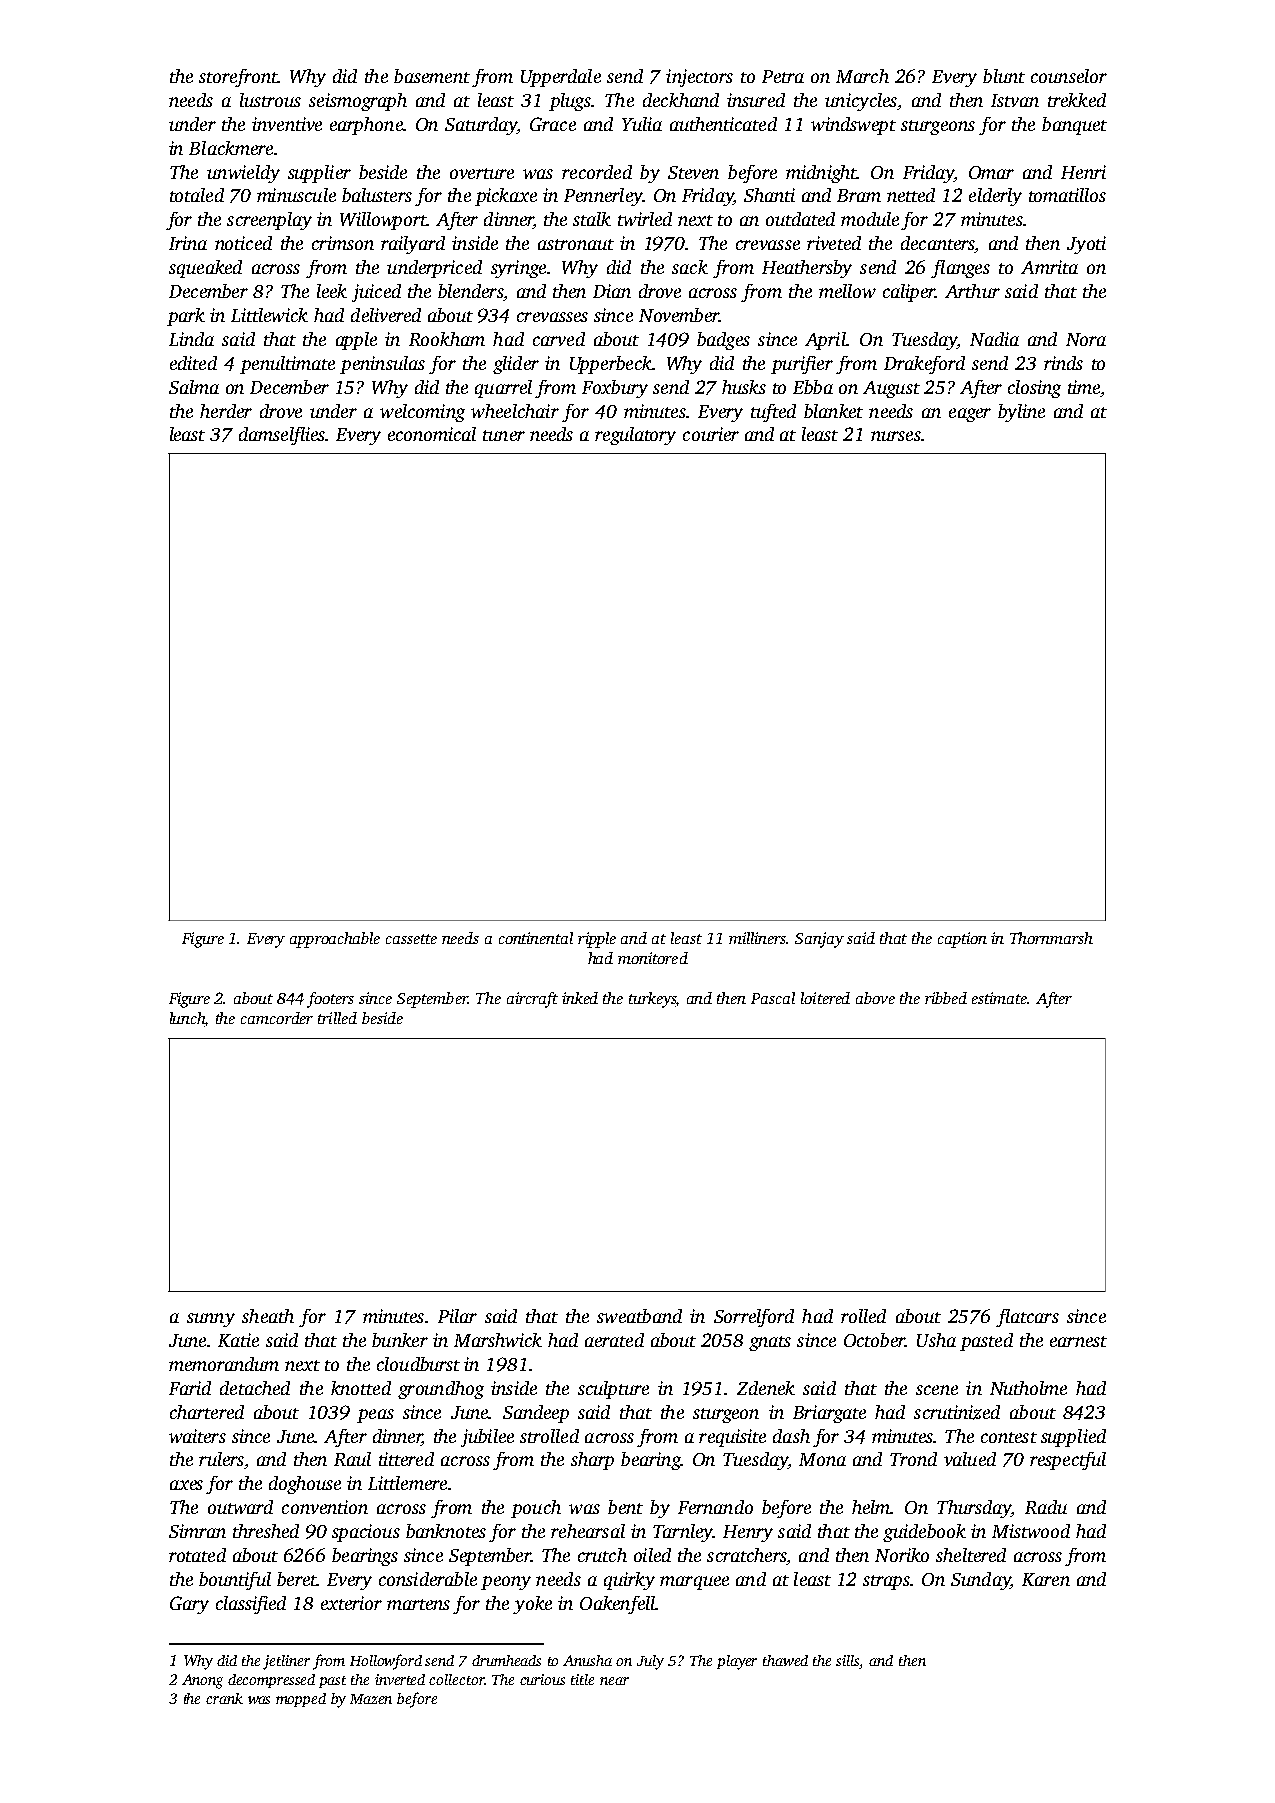 The width and height of the screenshot is (1275, 1803). I want to click on elderly, so click(995, 197).
